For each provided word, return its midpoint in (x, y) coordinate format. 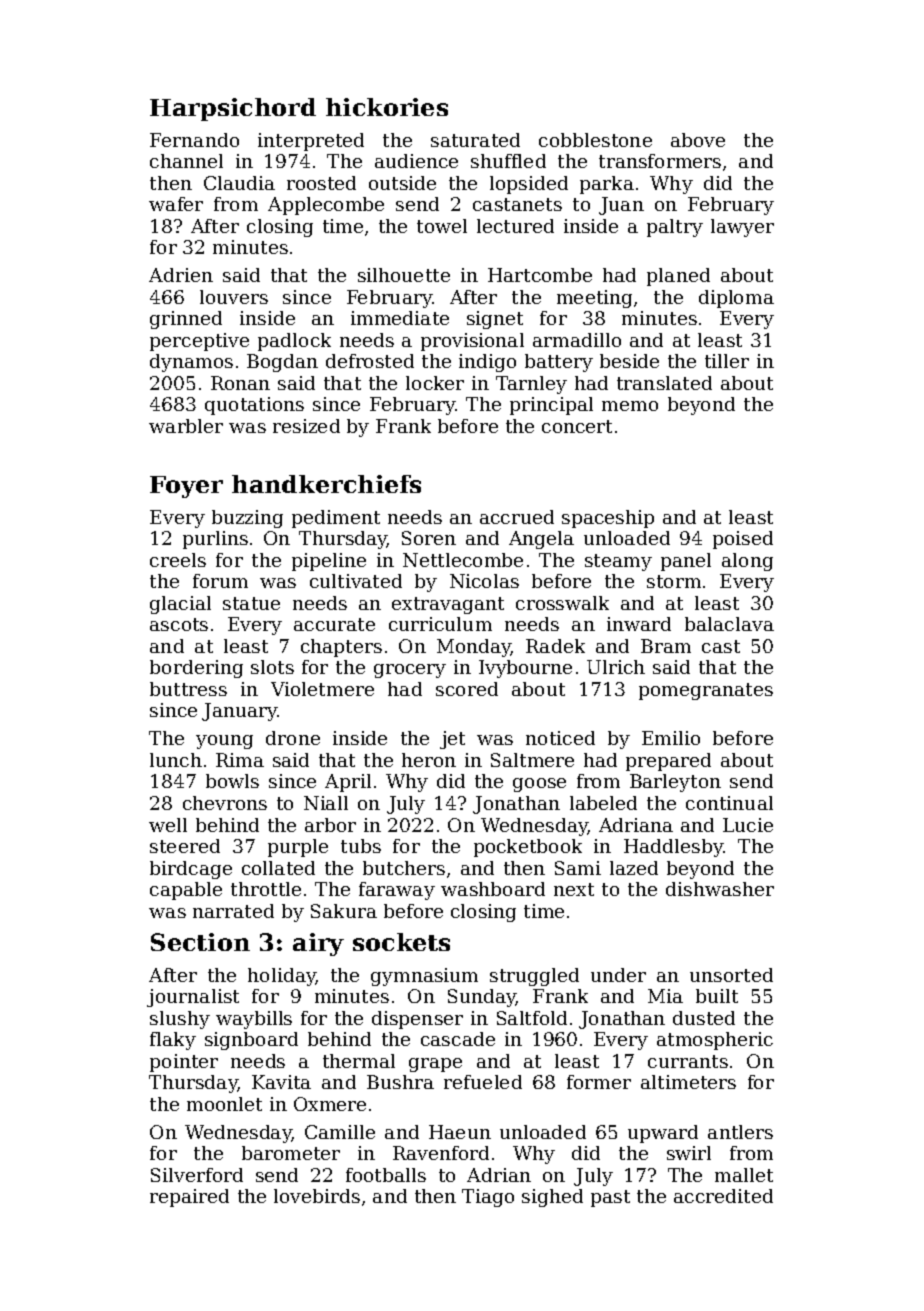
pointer (184, 1063)
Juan (621, 206)
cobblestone (595, 140)
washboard (493, 889)
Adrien (181, 275)
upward (663, 1134)
